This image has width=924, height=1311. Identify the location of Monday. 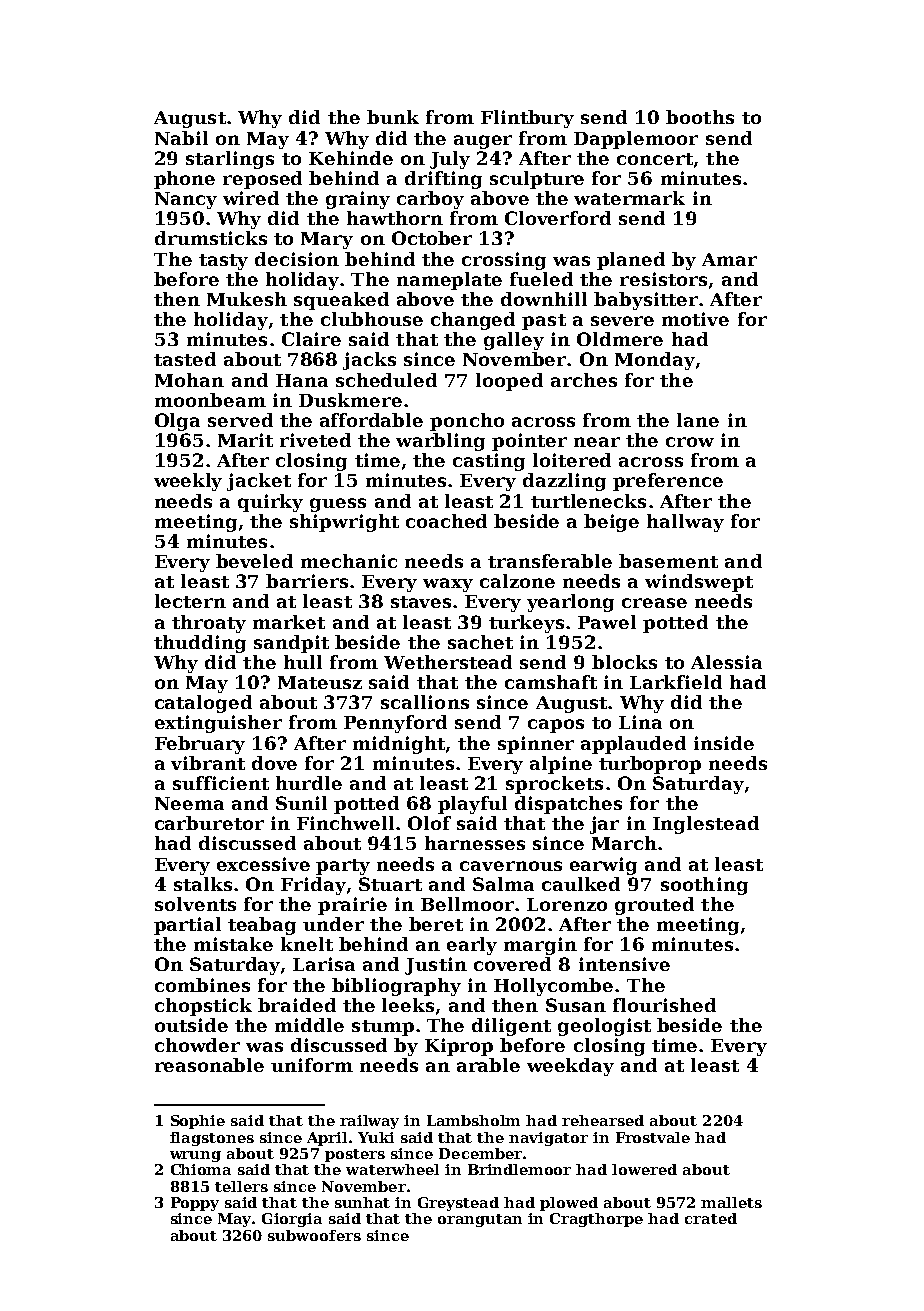
(655, 361).
